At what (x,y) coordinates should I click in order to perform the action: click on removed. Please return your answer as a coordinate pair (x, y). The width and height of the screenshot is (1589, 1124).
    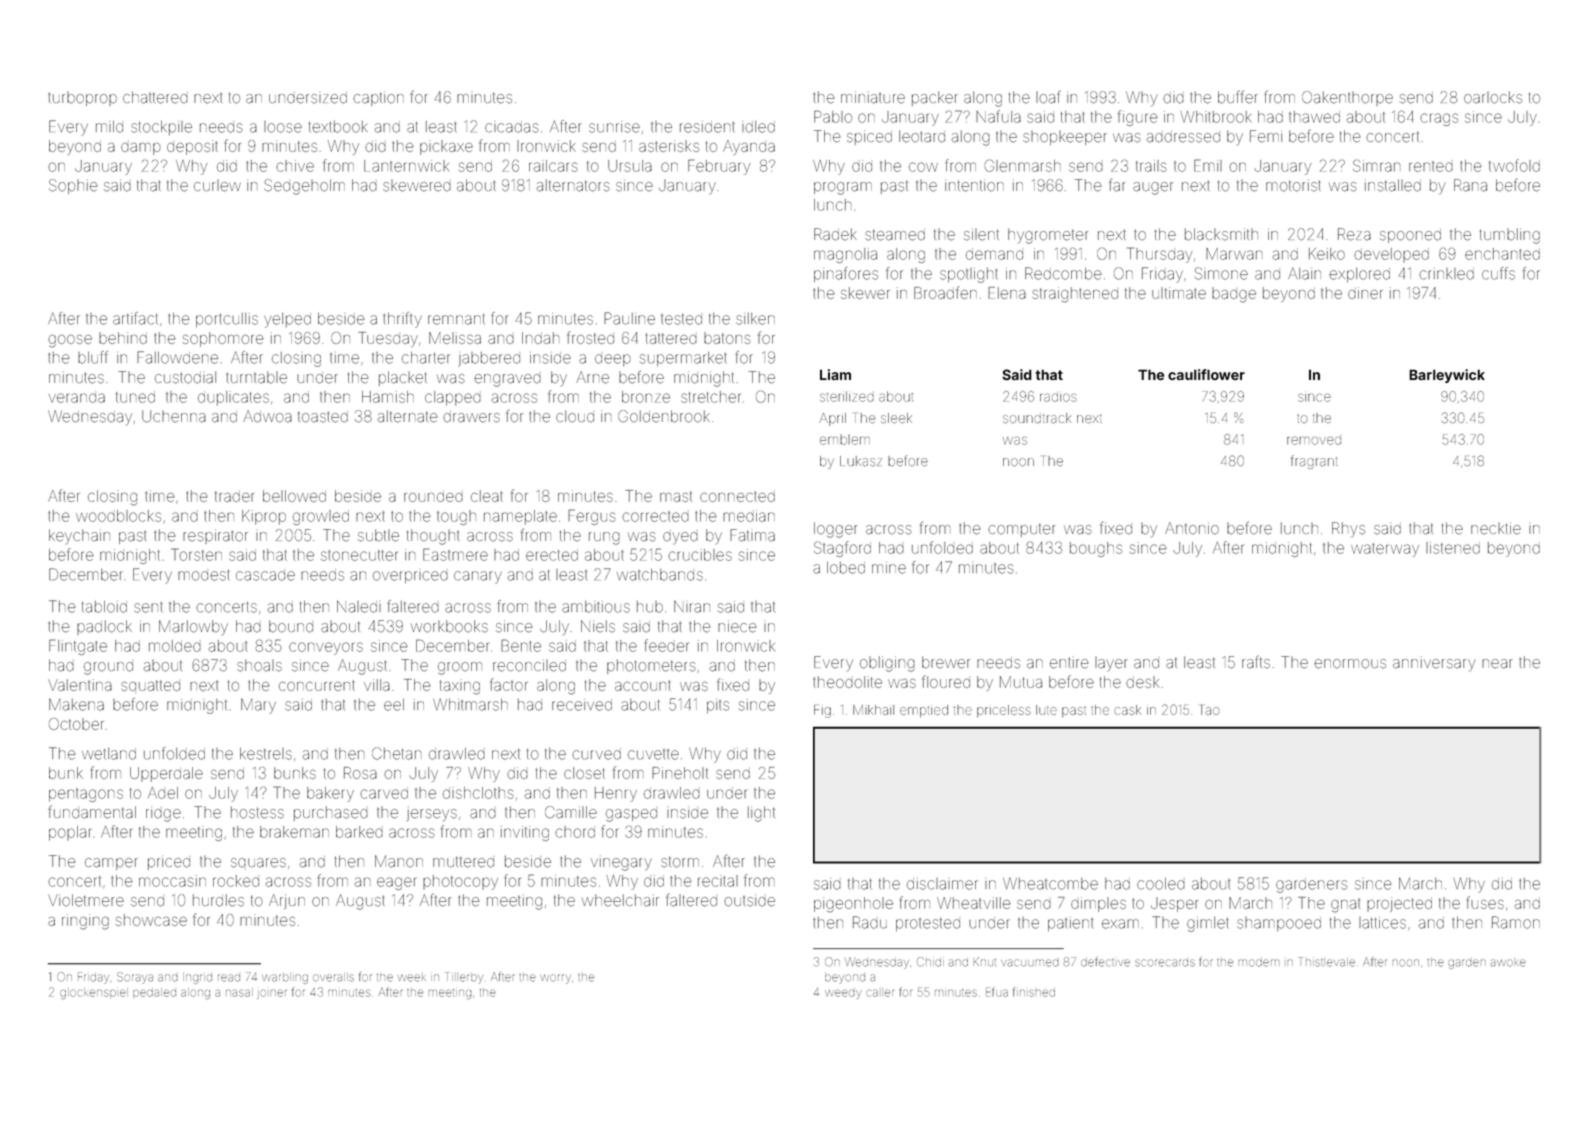
    Looking at the image, I should click on (1314, 441).
